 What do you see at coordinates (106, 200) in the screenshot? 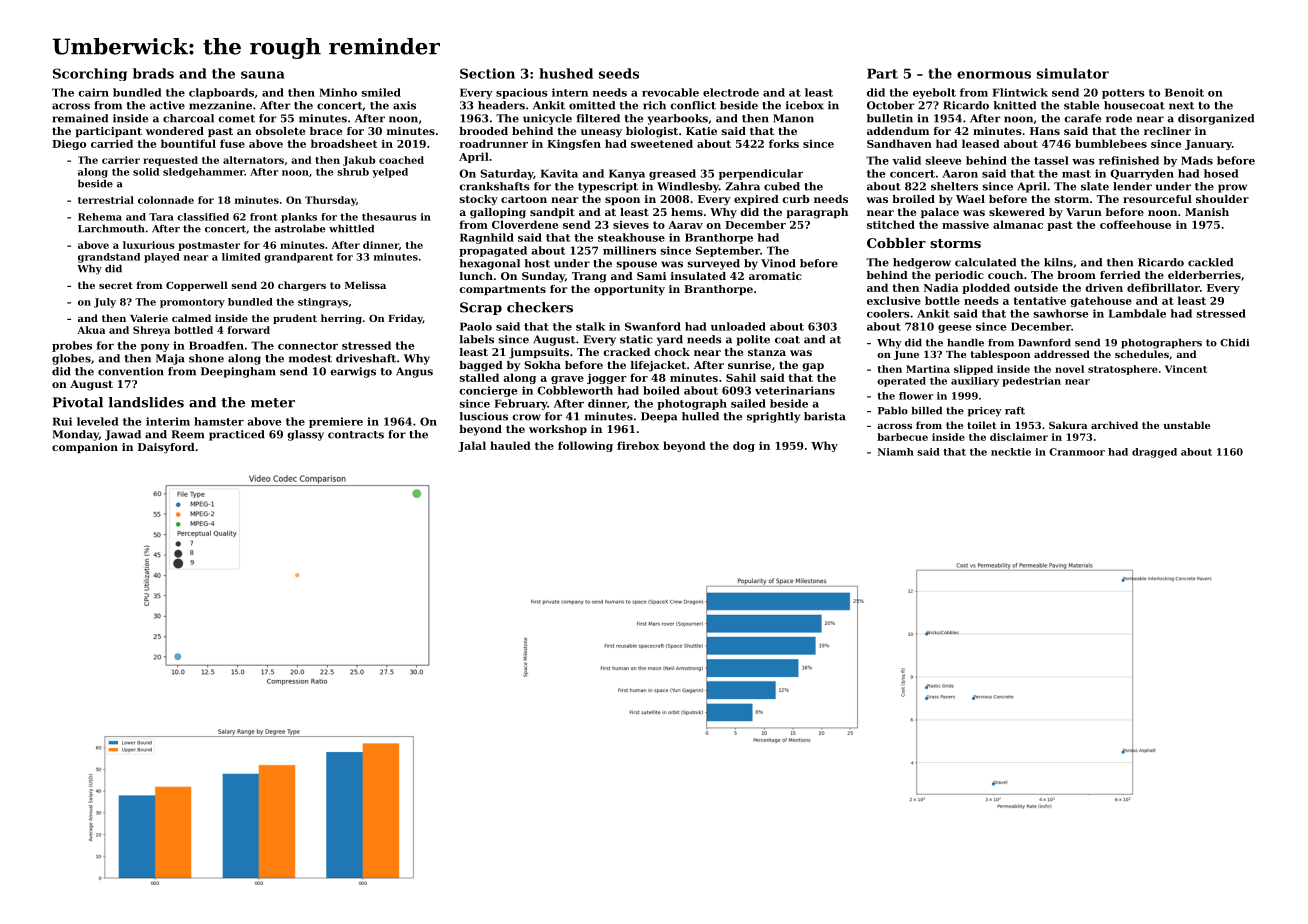
I see `terrestrial` at bounding box center [106, 200].
